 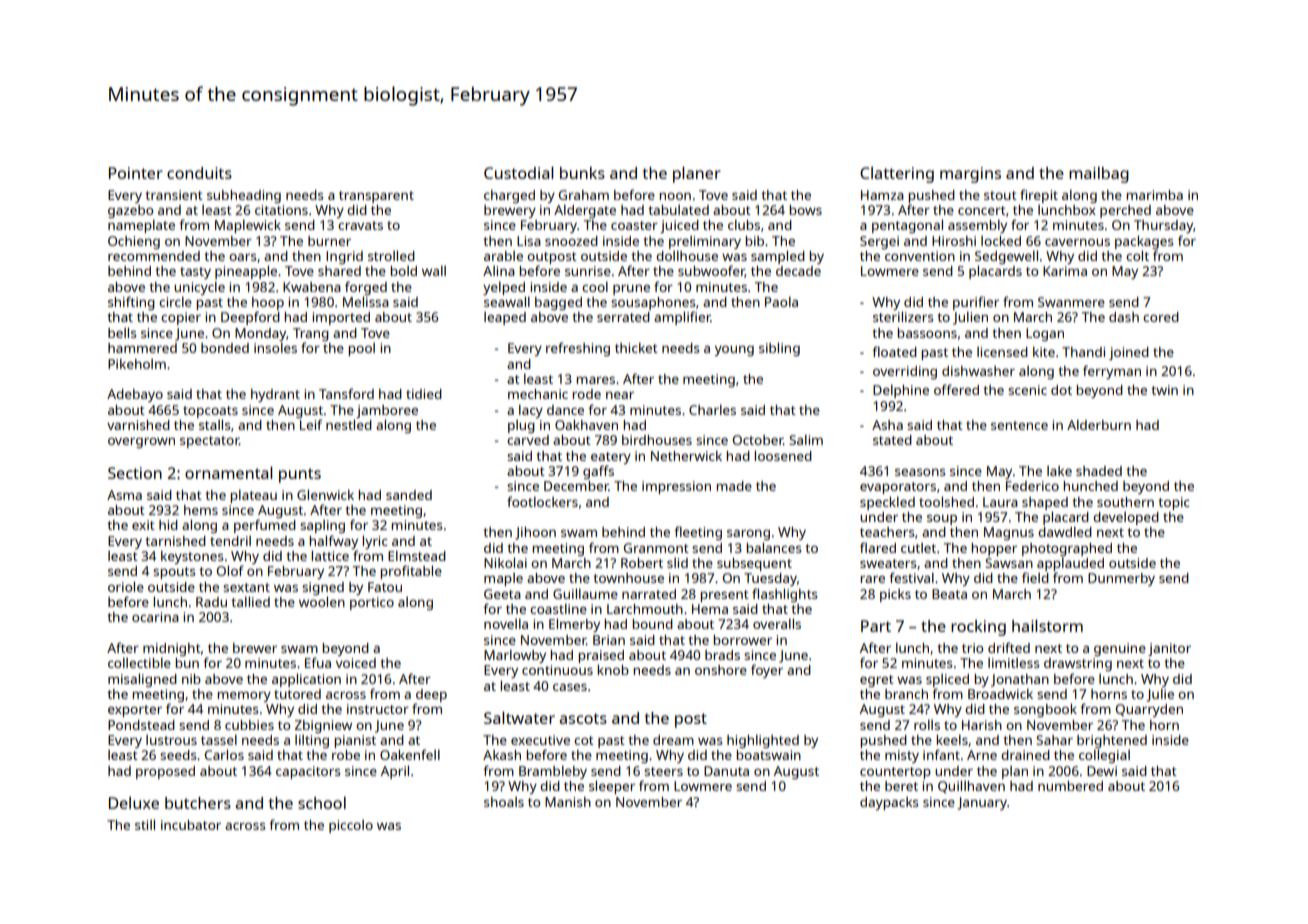 I want to click on piccolo, so click(x=351, y=826).
